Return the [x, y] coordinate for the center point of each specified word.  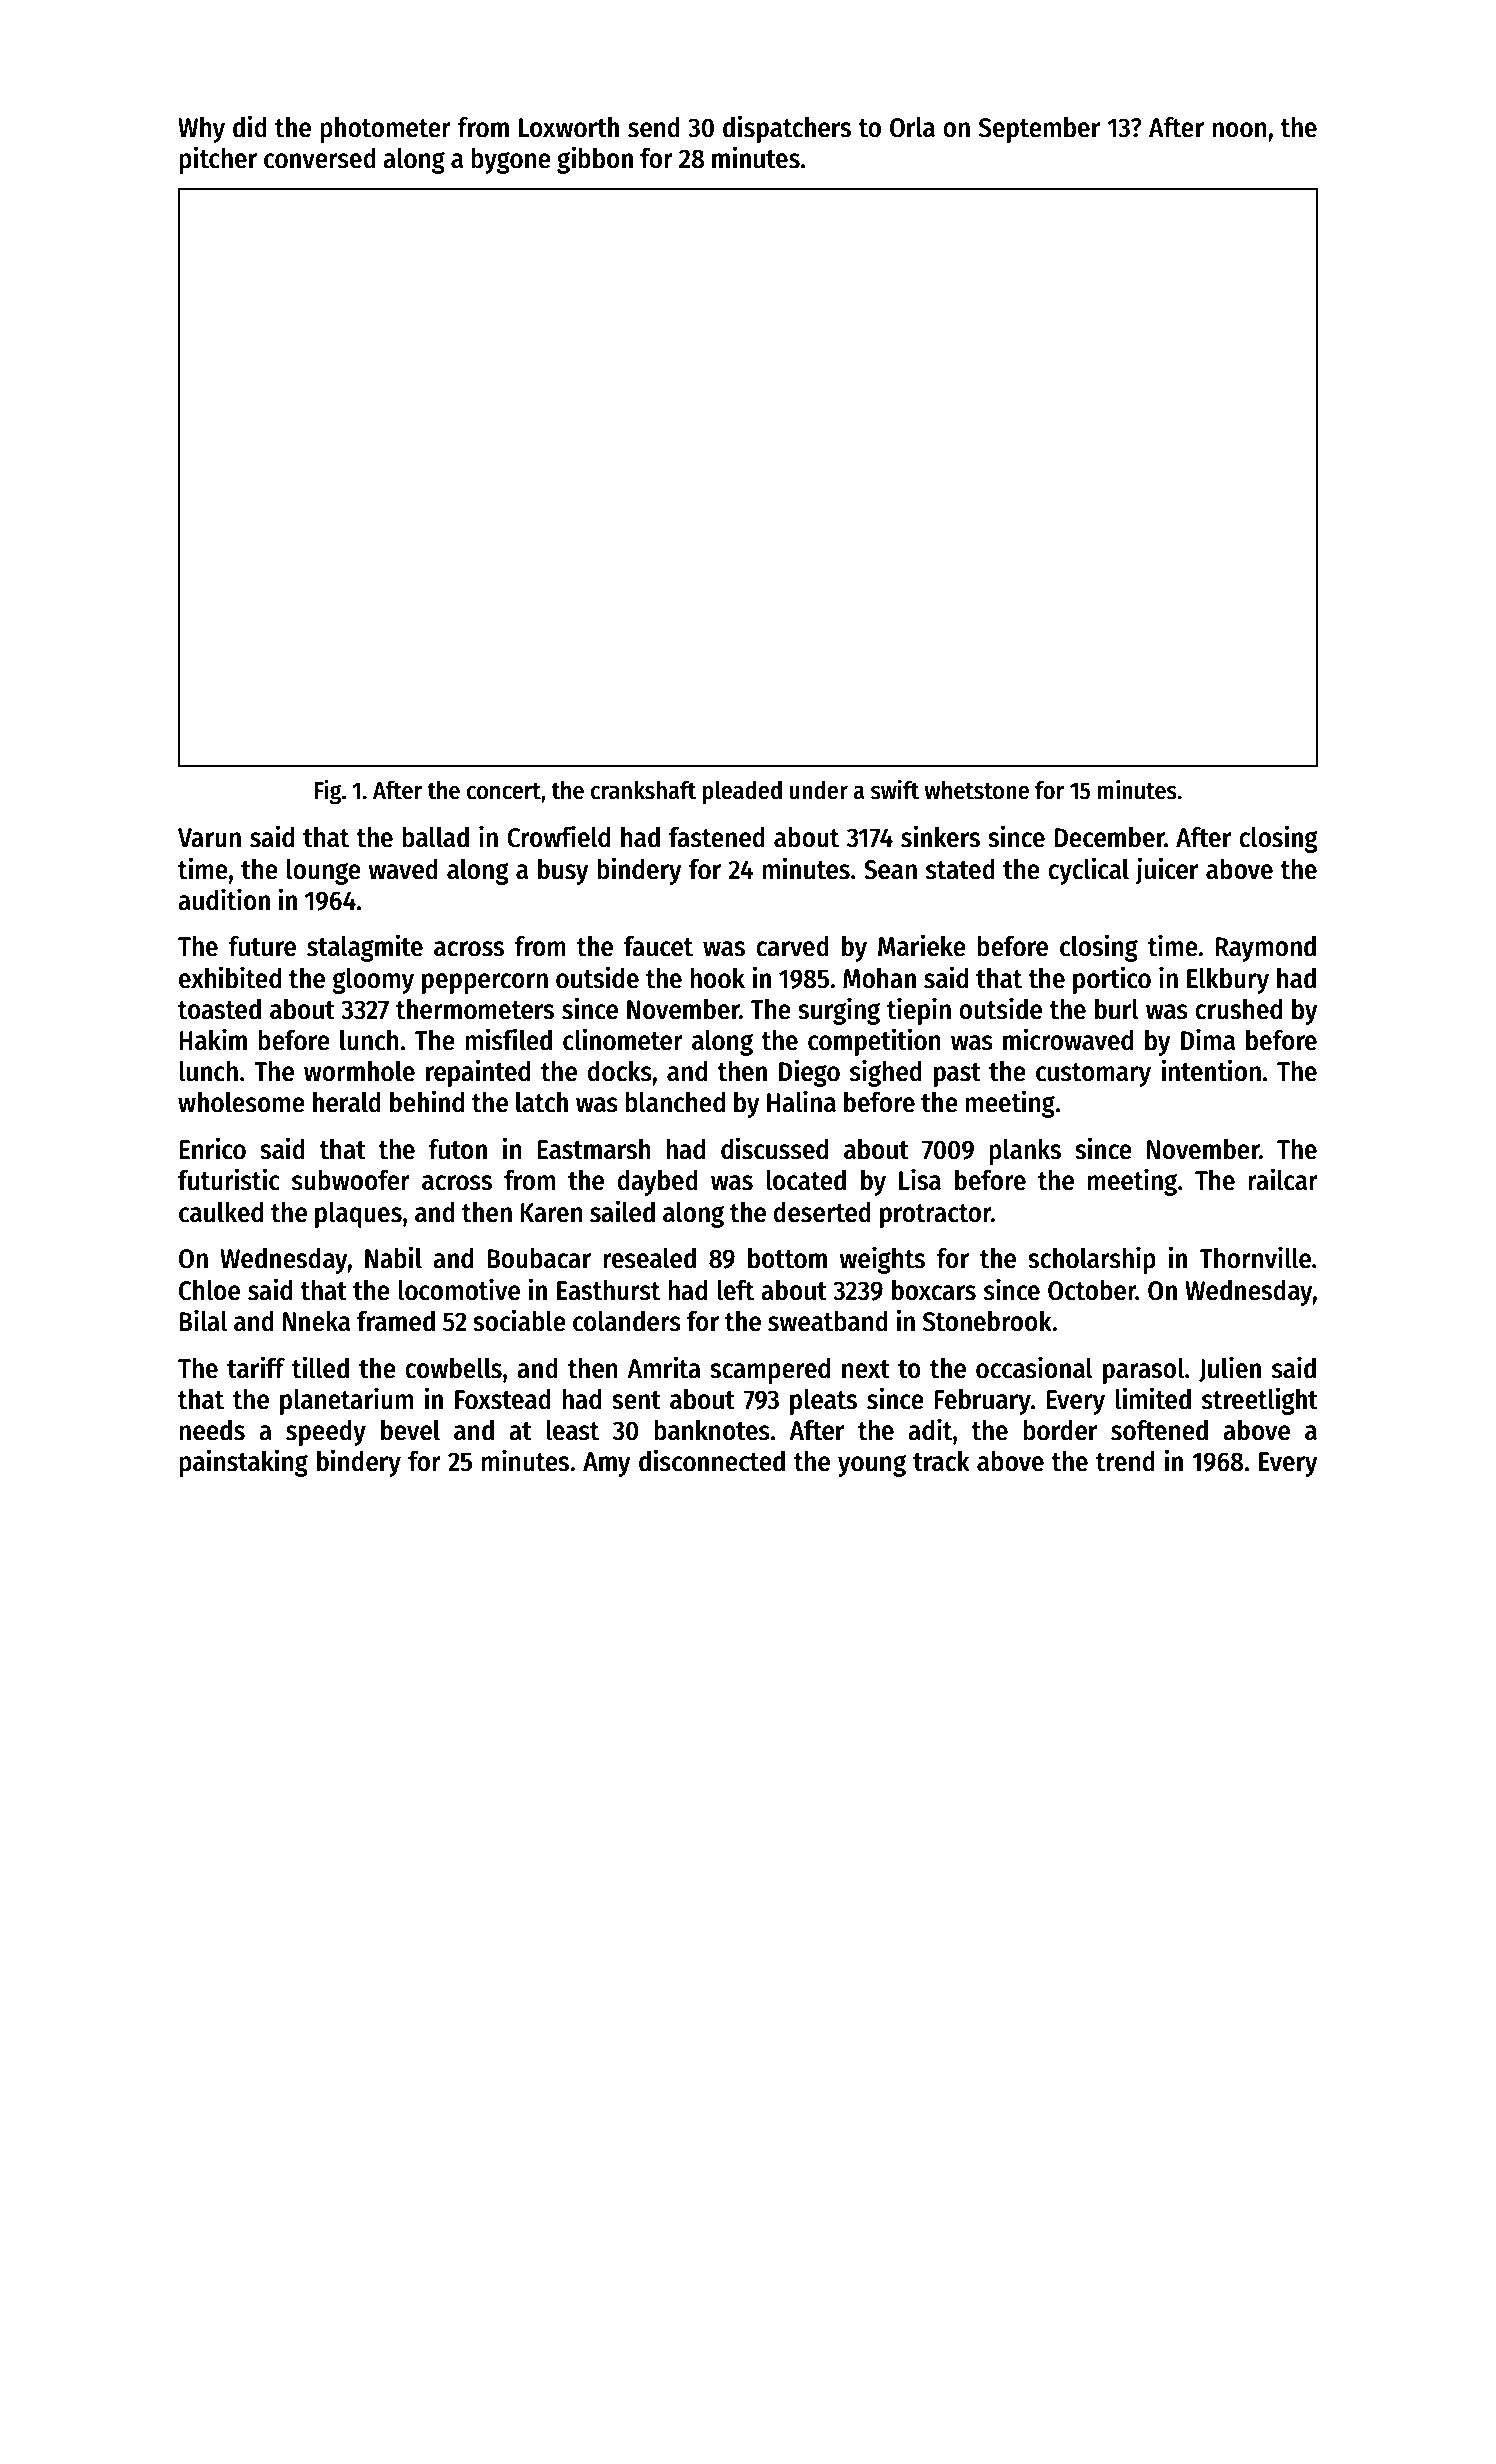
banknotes [712, 1430]
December [1110, 837]
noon [1239, 130]
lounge [324, 872]
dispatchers [787, 129]
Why [201, 129]
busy [563, 871]
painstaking [243, 1463]
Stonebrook [987, 1321]
